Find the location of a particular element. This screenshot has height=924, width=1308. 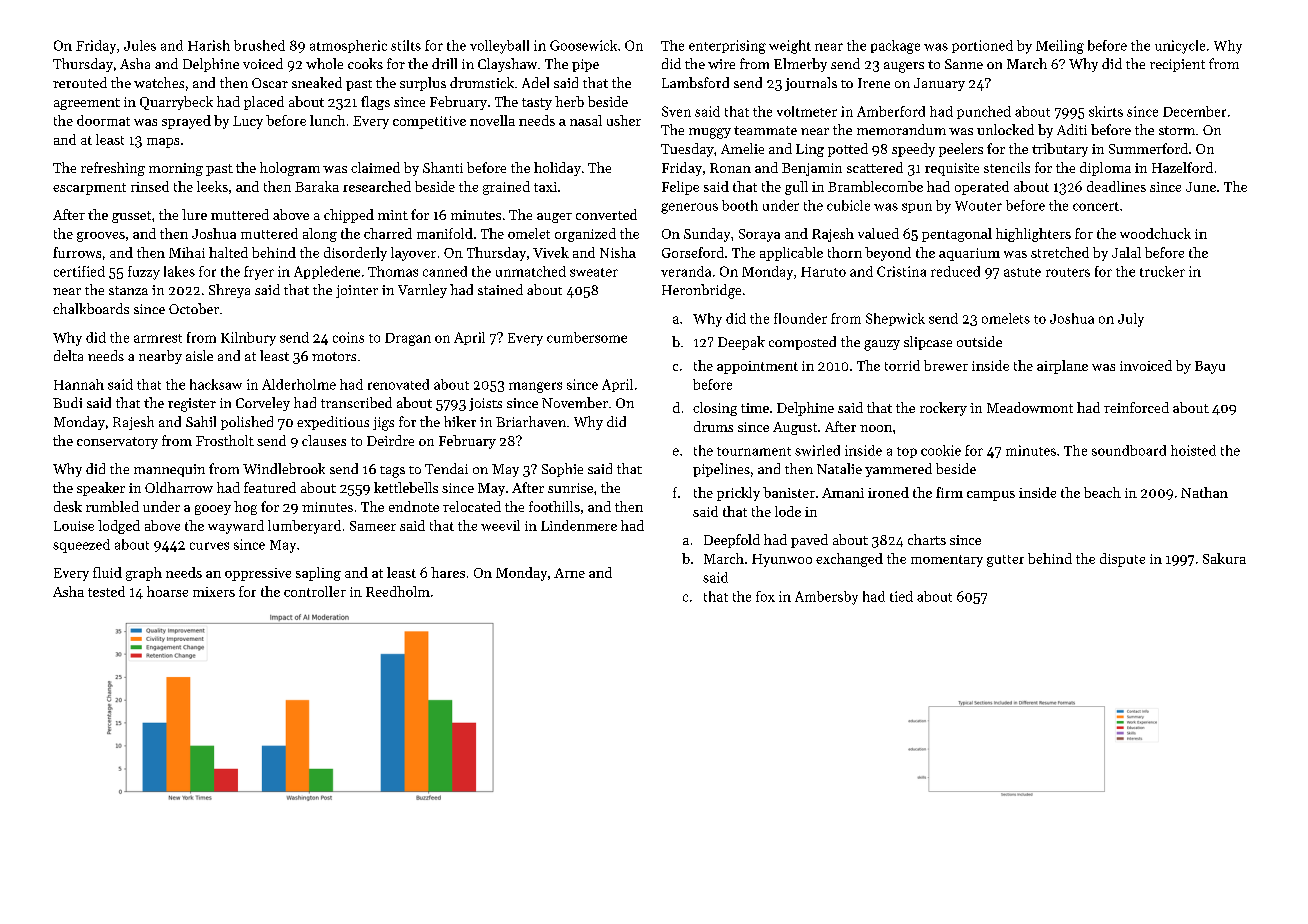

weight is located at coordinates (790, 47).
